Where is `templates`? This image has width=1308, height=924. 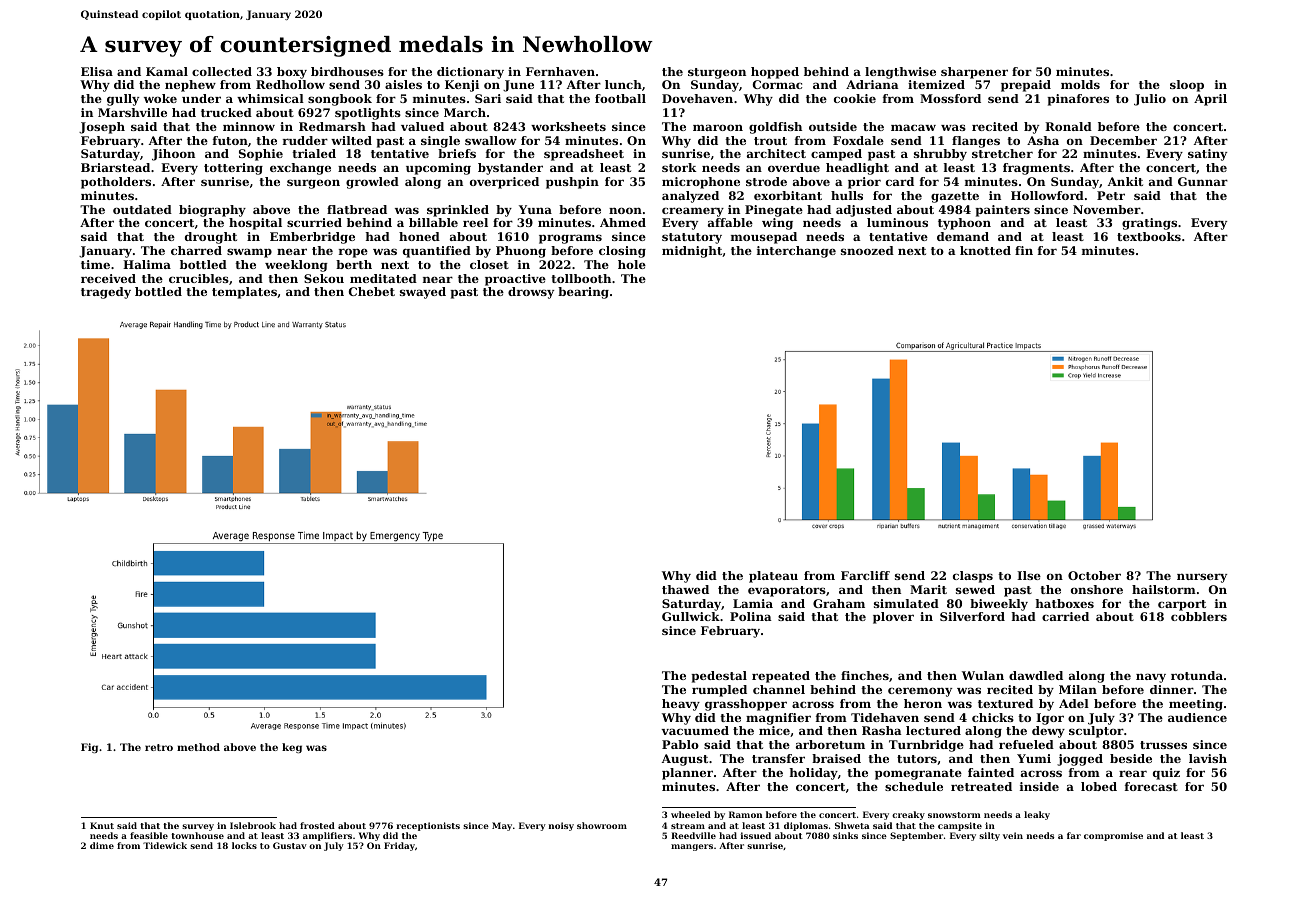 templates is located at coordinates (244, 293).
